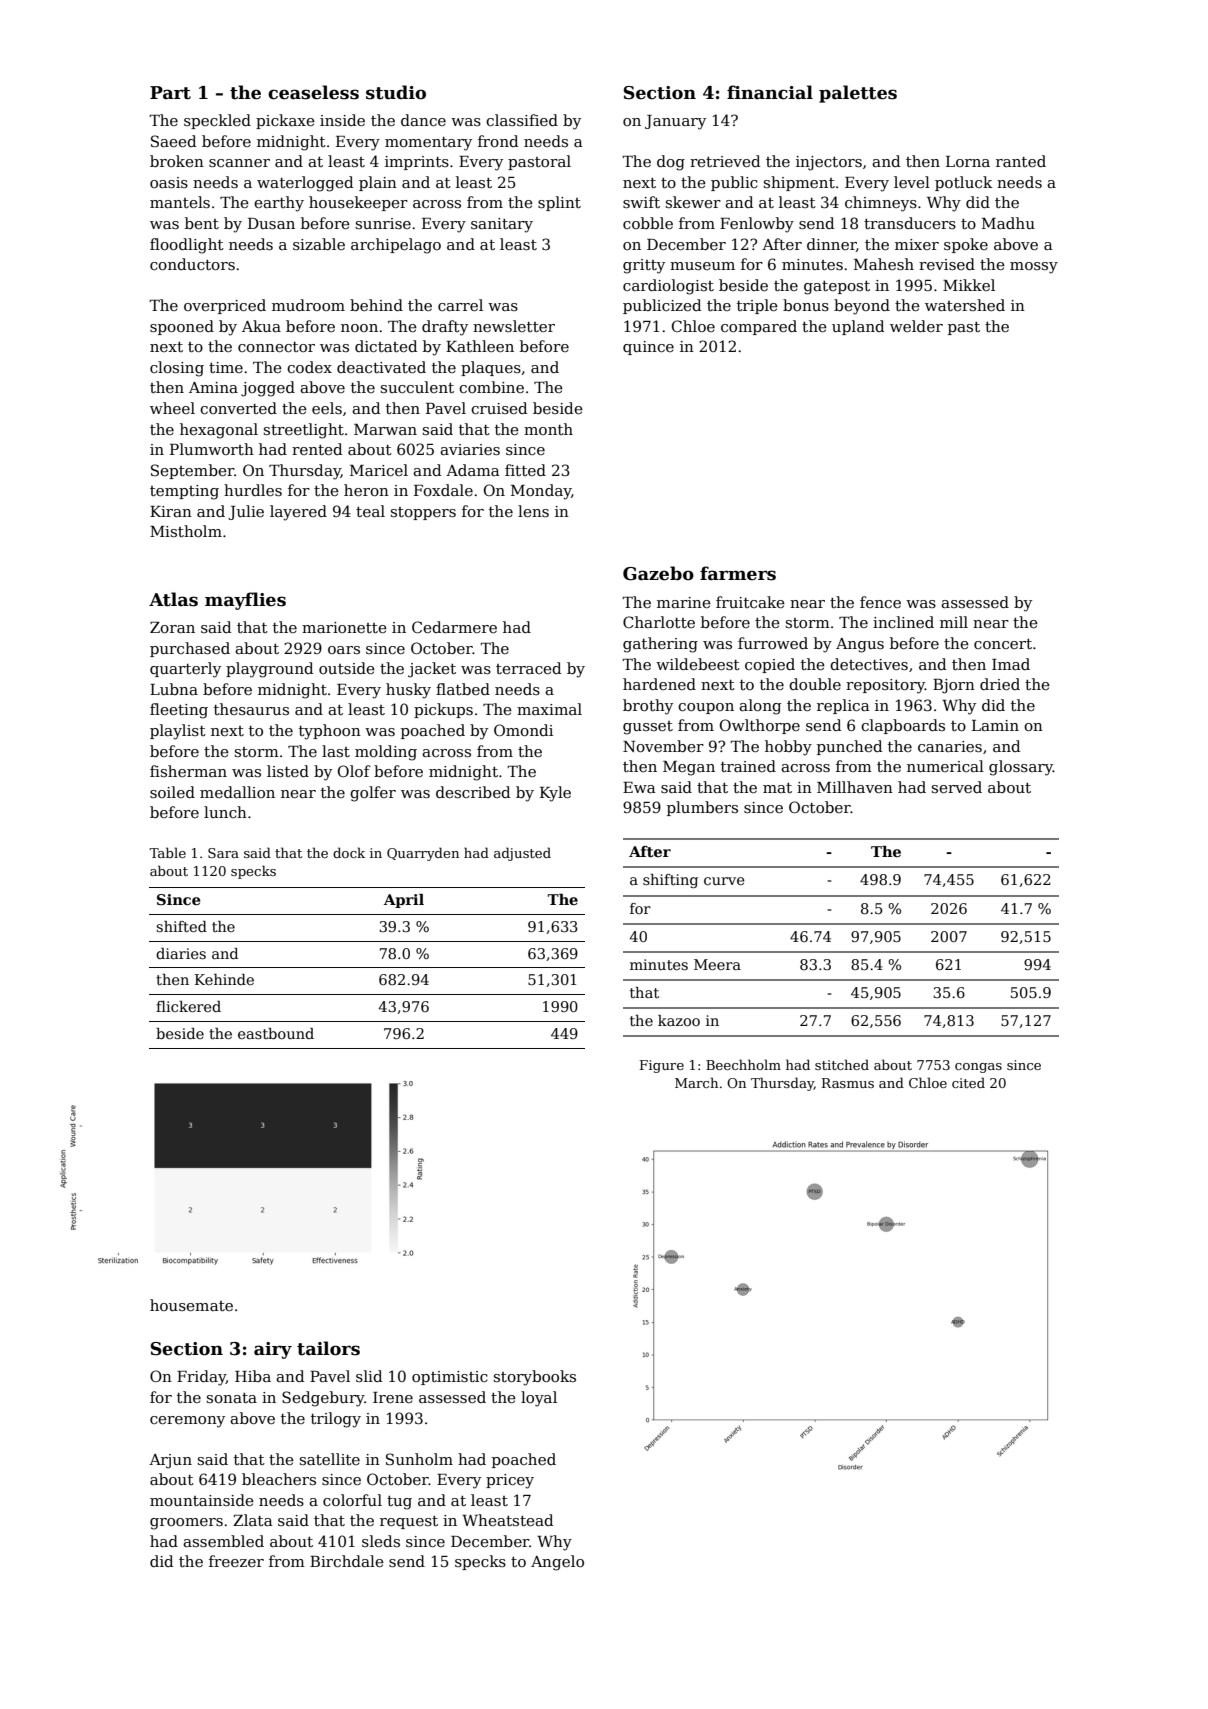 The image size is (1208, 1709). I want to click on financial, so click(770, 92).
